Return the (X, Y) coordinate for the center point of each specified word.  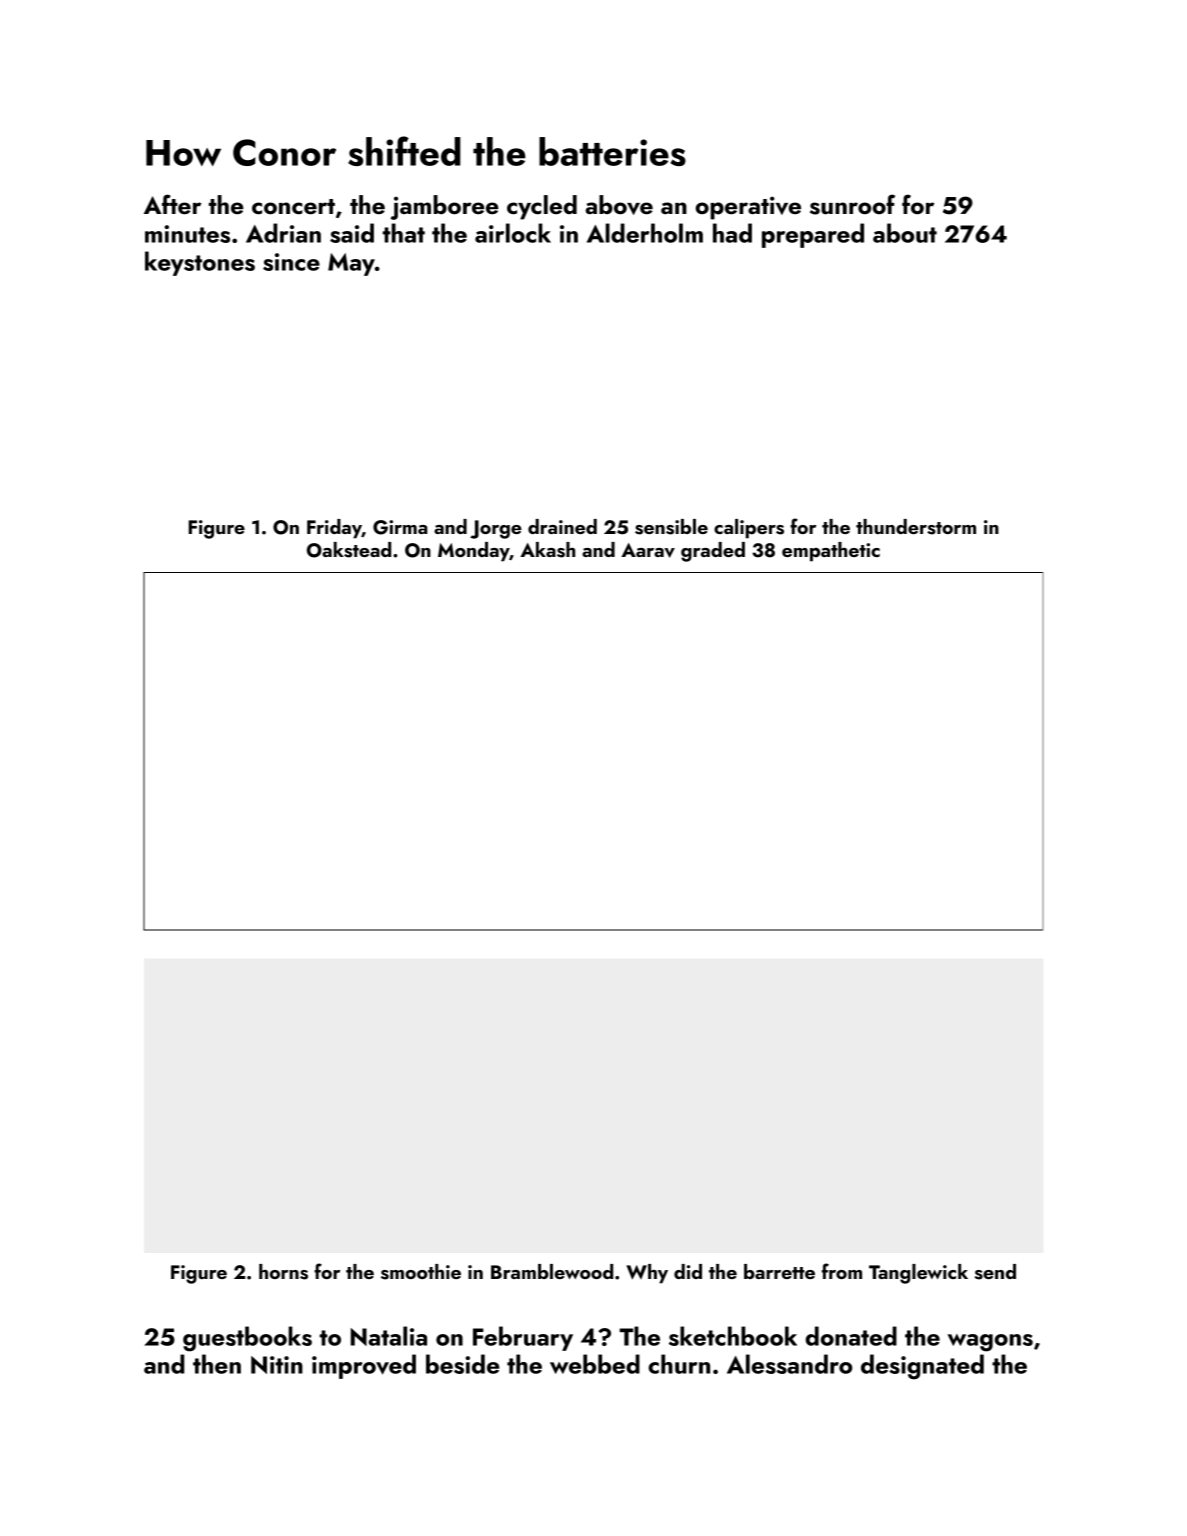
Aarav (648, 550)
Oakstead (349, 550)
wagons (990, 1343)
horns (283, 1272)
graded (713, 552)
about (905, 233)
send (995, 1272)
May (351, 264)
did (688, 1271)
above (619, 205)
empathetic (831, 552)
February (523, 1338)
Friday (334, 529)
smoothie (421, 1272)
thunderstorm (916, 527)
